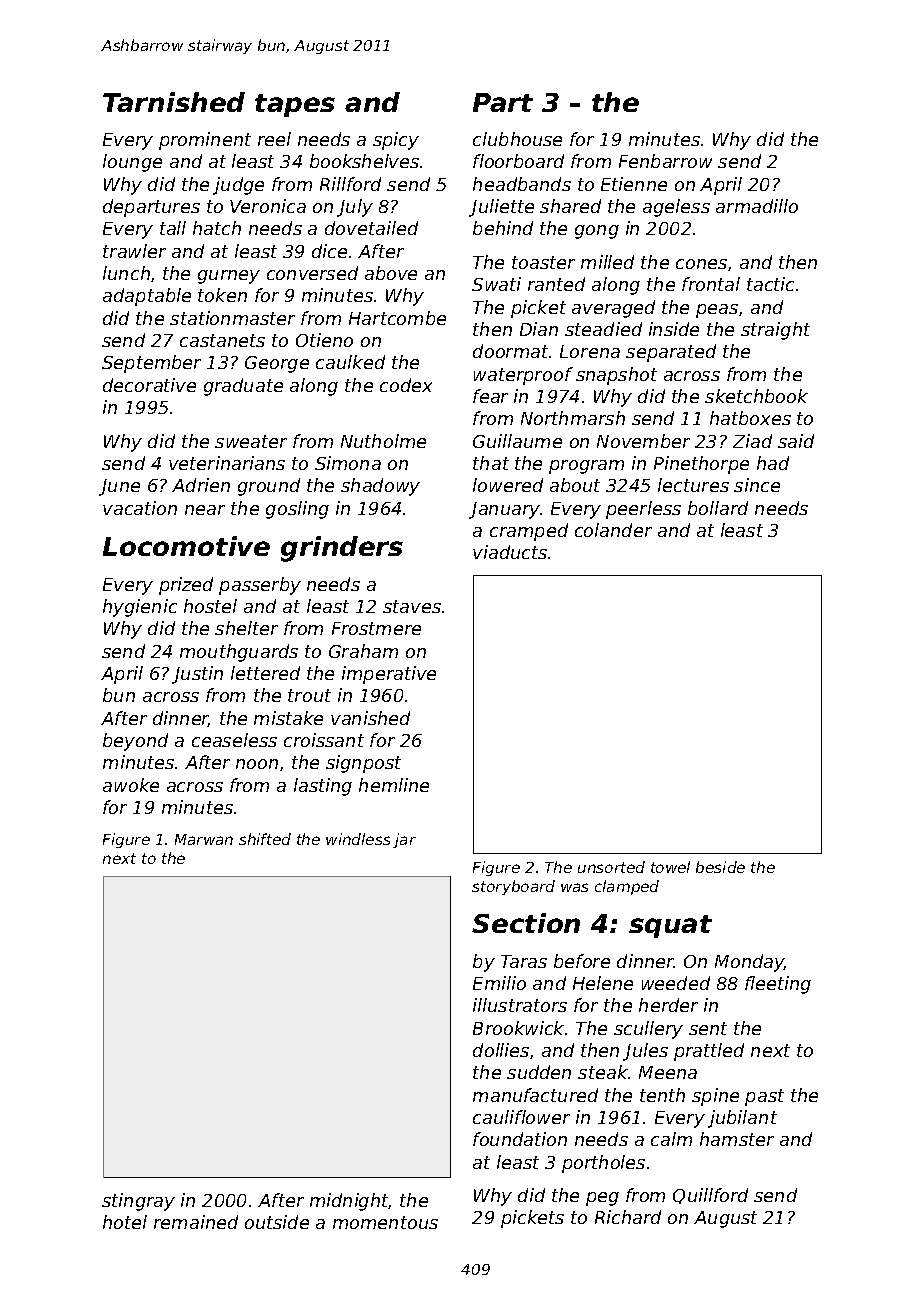 Image resolution: width=924 pixels, height=1308 pixels. What do you see at coordinates (277, 1222) in the screenshot?
I see `outside` at bounding box center [277, 1222].
